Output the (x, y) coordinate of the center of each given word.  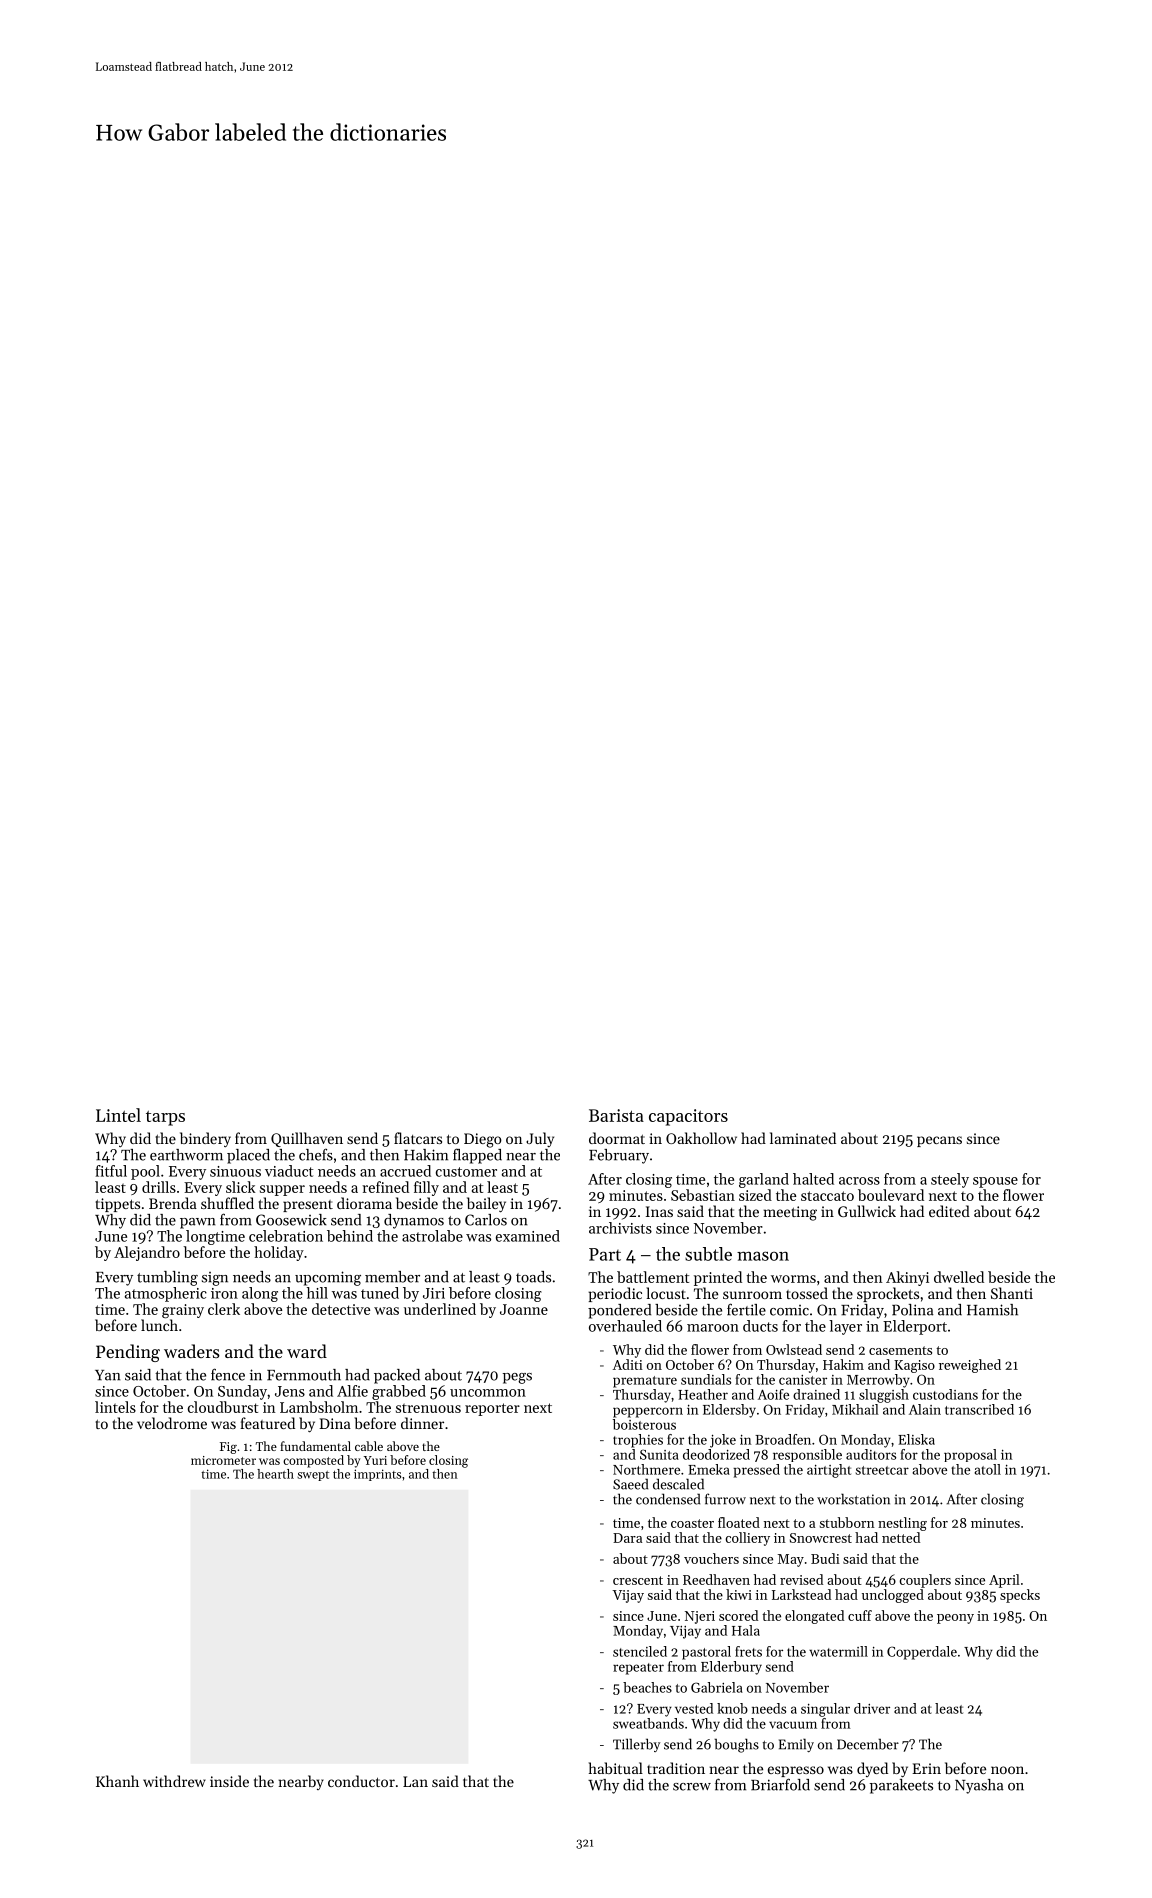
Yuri (375, 1460)
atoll (987, 1469)
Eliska (916, 1439)
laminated (803, 1138)
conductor (361, 1781)
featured (267, 1423)
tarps (165, 1118)
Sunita (659, 1454)
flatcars (418, 1138)
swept (313, 1476)
